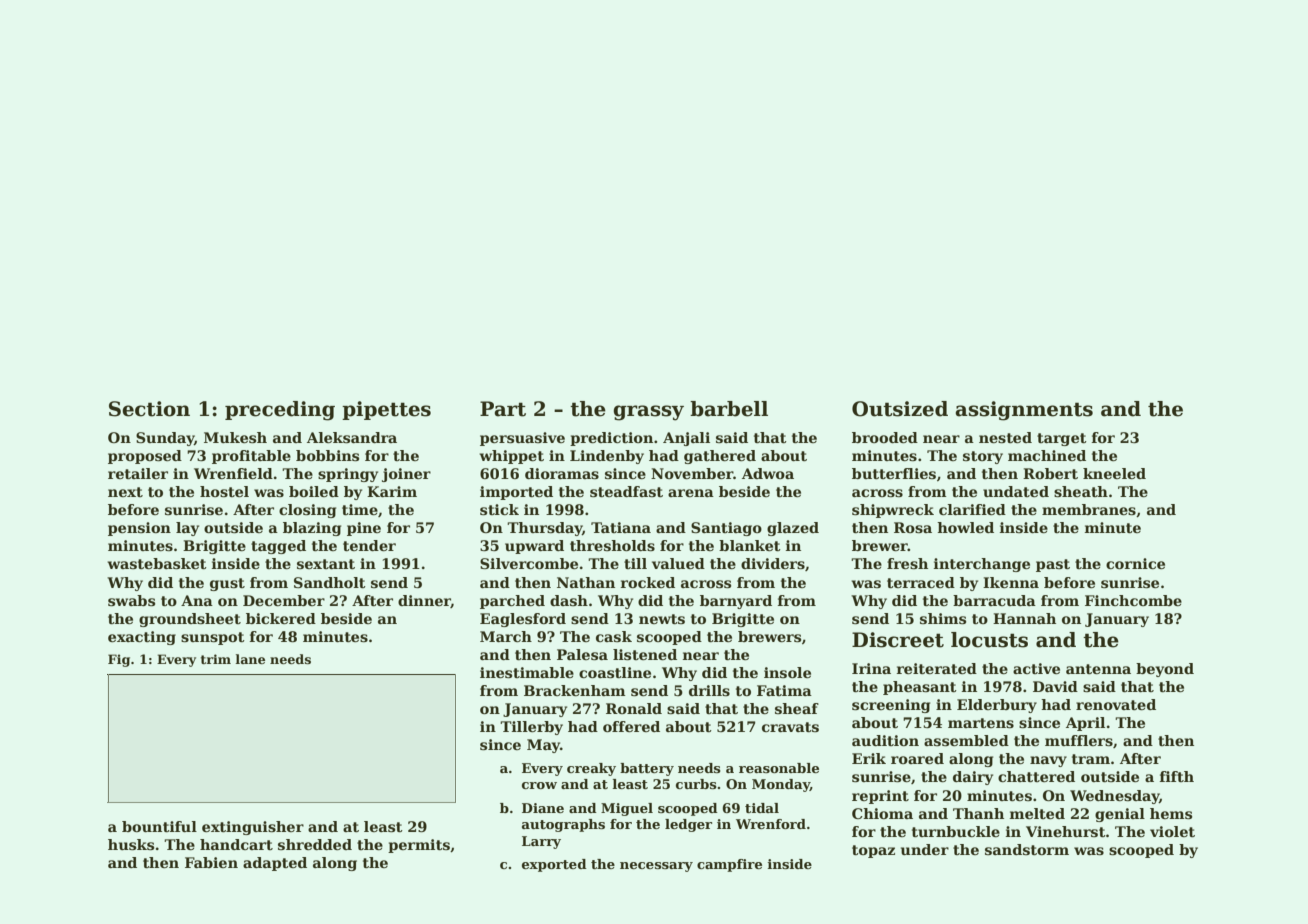 The image size is (1308, 924). Describe the element at coordinates (149, 409) in the screenshot. I see `Section` at that location.
